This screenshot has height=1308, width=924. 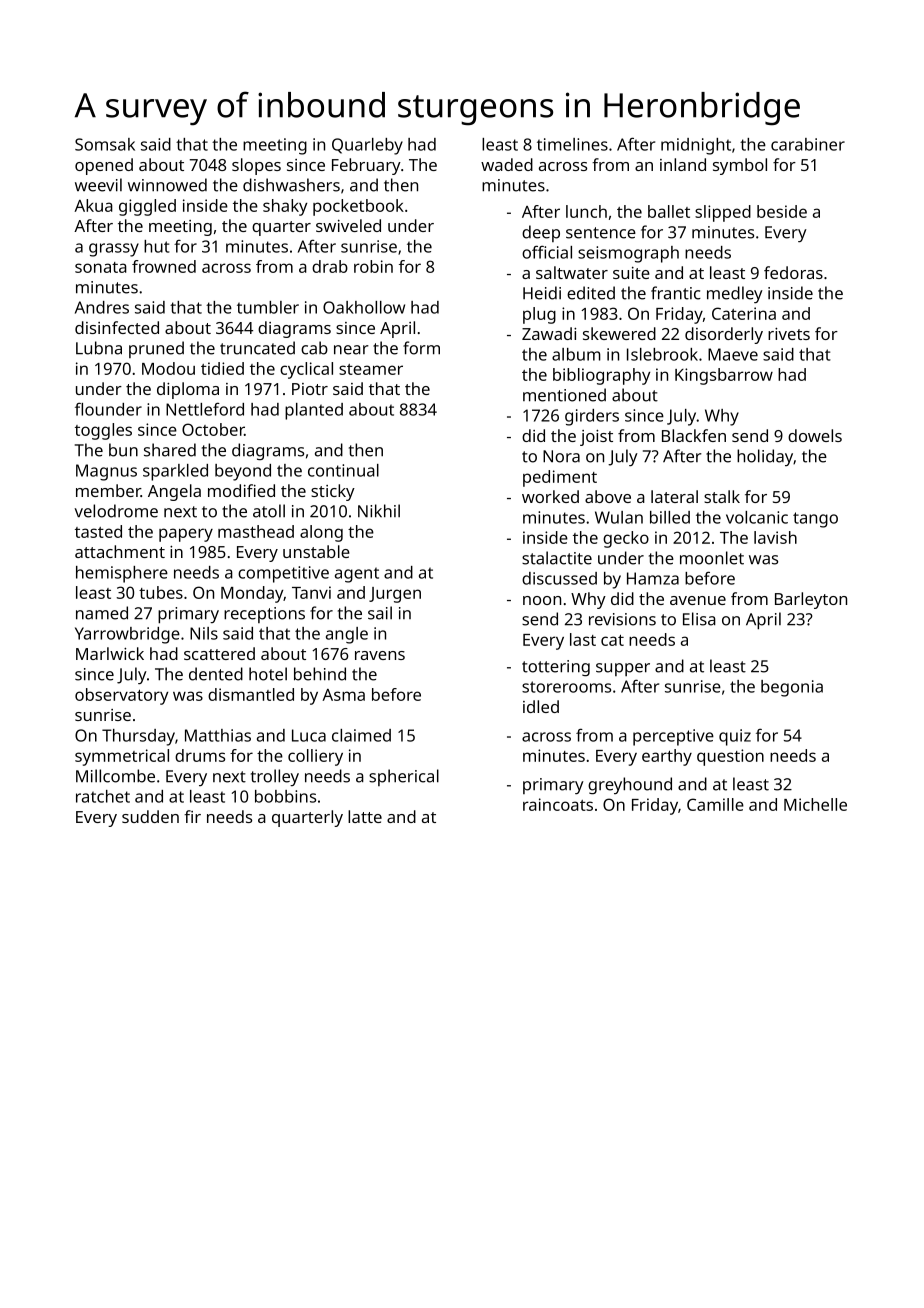 What do you see at coordinates (572, 144) in the screenshot?
I see `timelines` at bounding box center [572, 144].
